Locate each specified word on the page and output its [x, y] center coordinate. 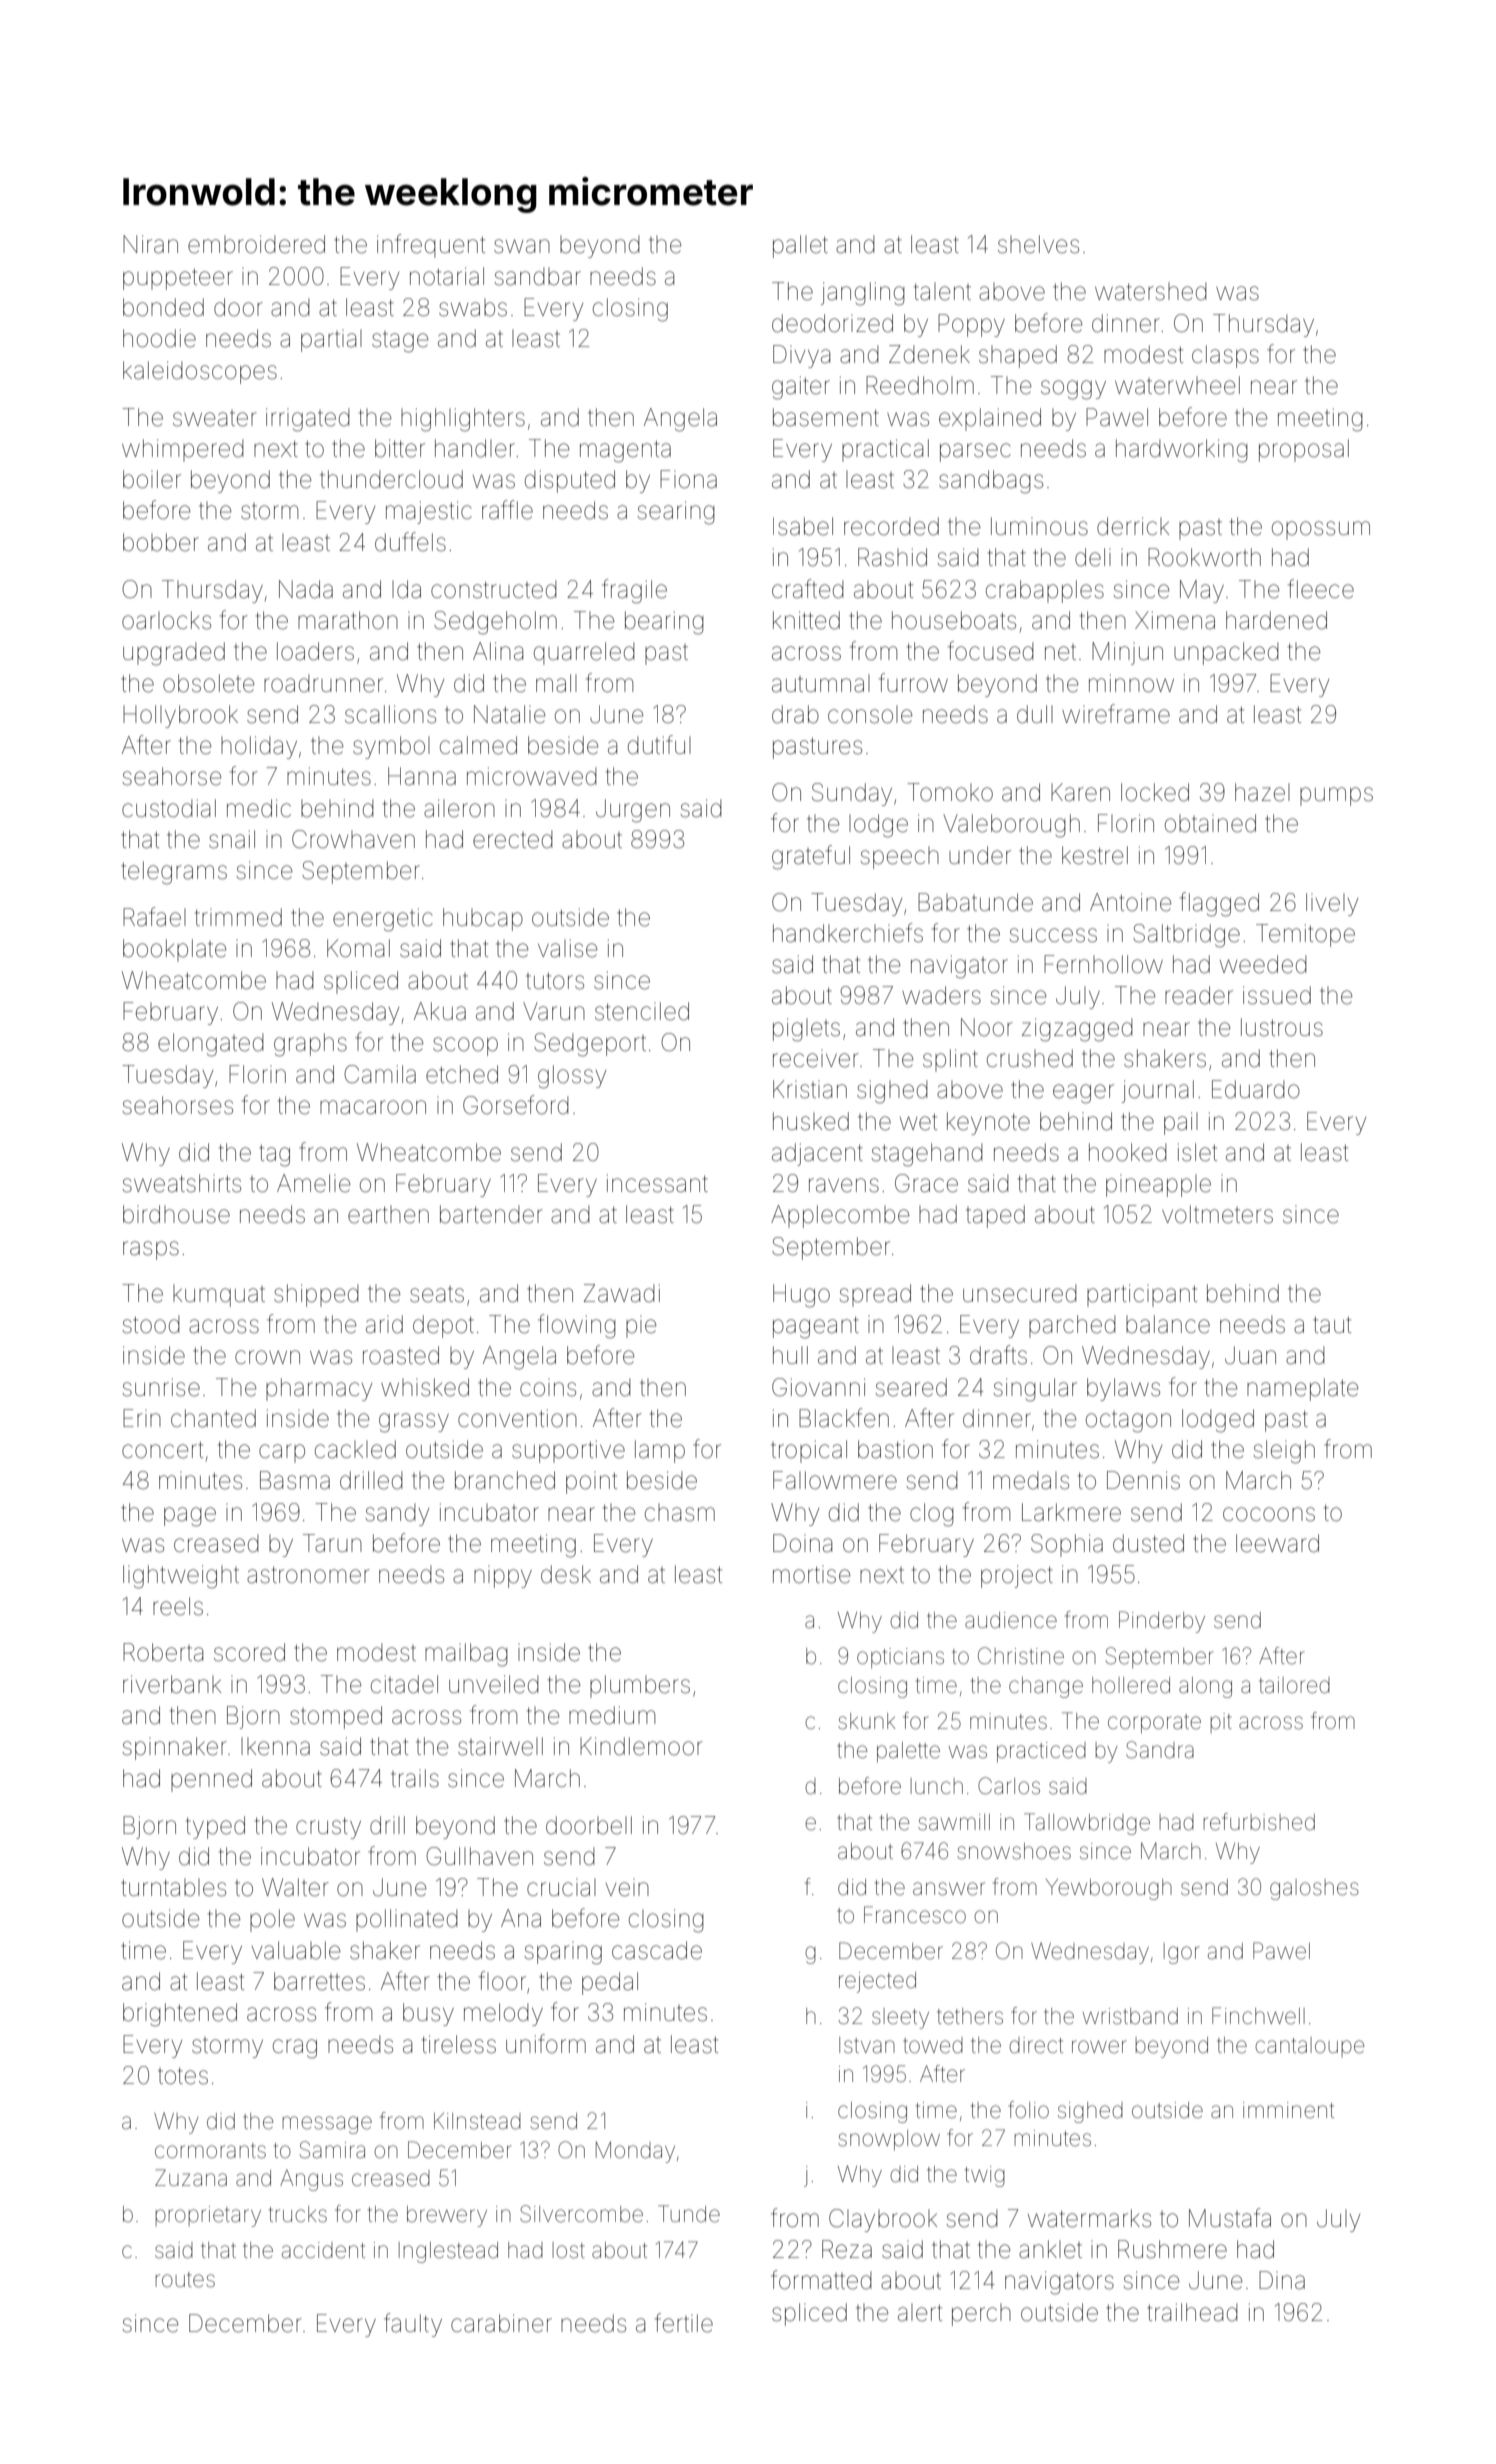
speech [899, 858]
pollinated [407, 1920]
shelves [1038, 244]
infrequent [431, 246]
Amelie [314, 1183]
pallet [800, 246]
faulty [413, 2325]
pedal [610, 1983]
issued [1277, 995]
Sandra [1160, 1750]
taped [995, 1216]
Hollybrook [180, 716]
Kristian [810, 1089]
